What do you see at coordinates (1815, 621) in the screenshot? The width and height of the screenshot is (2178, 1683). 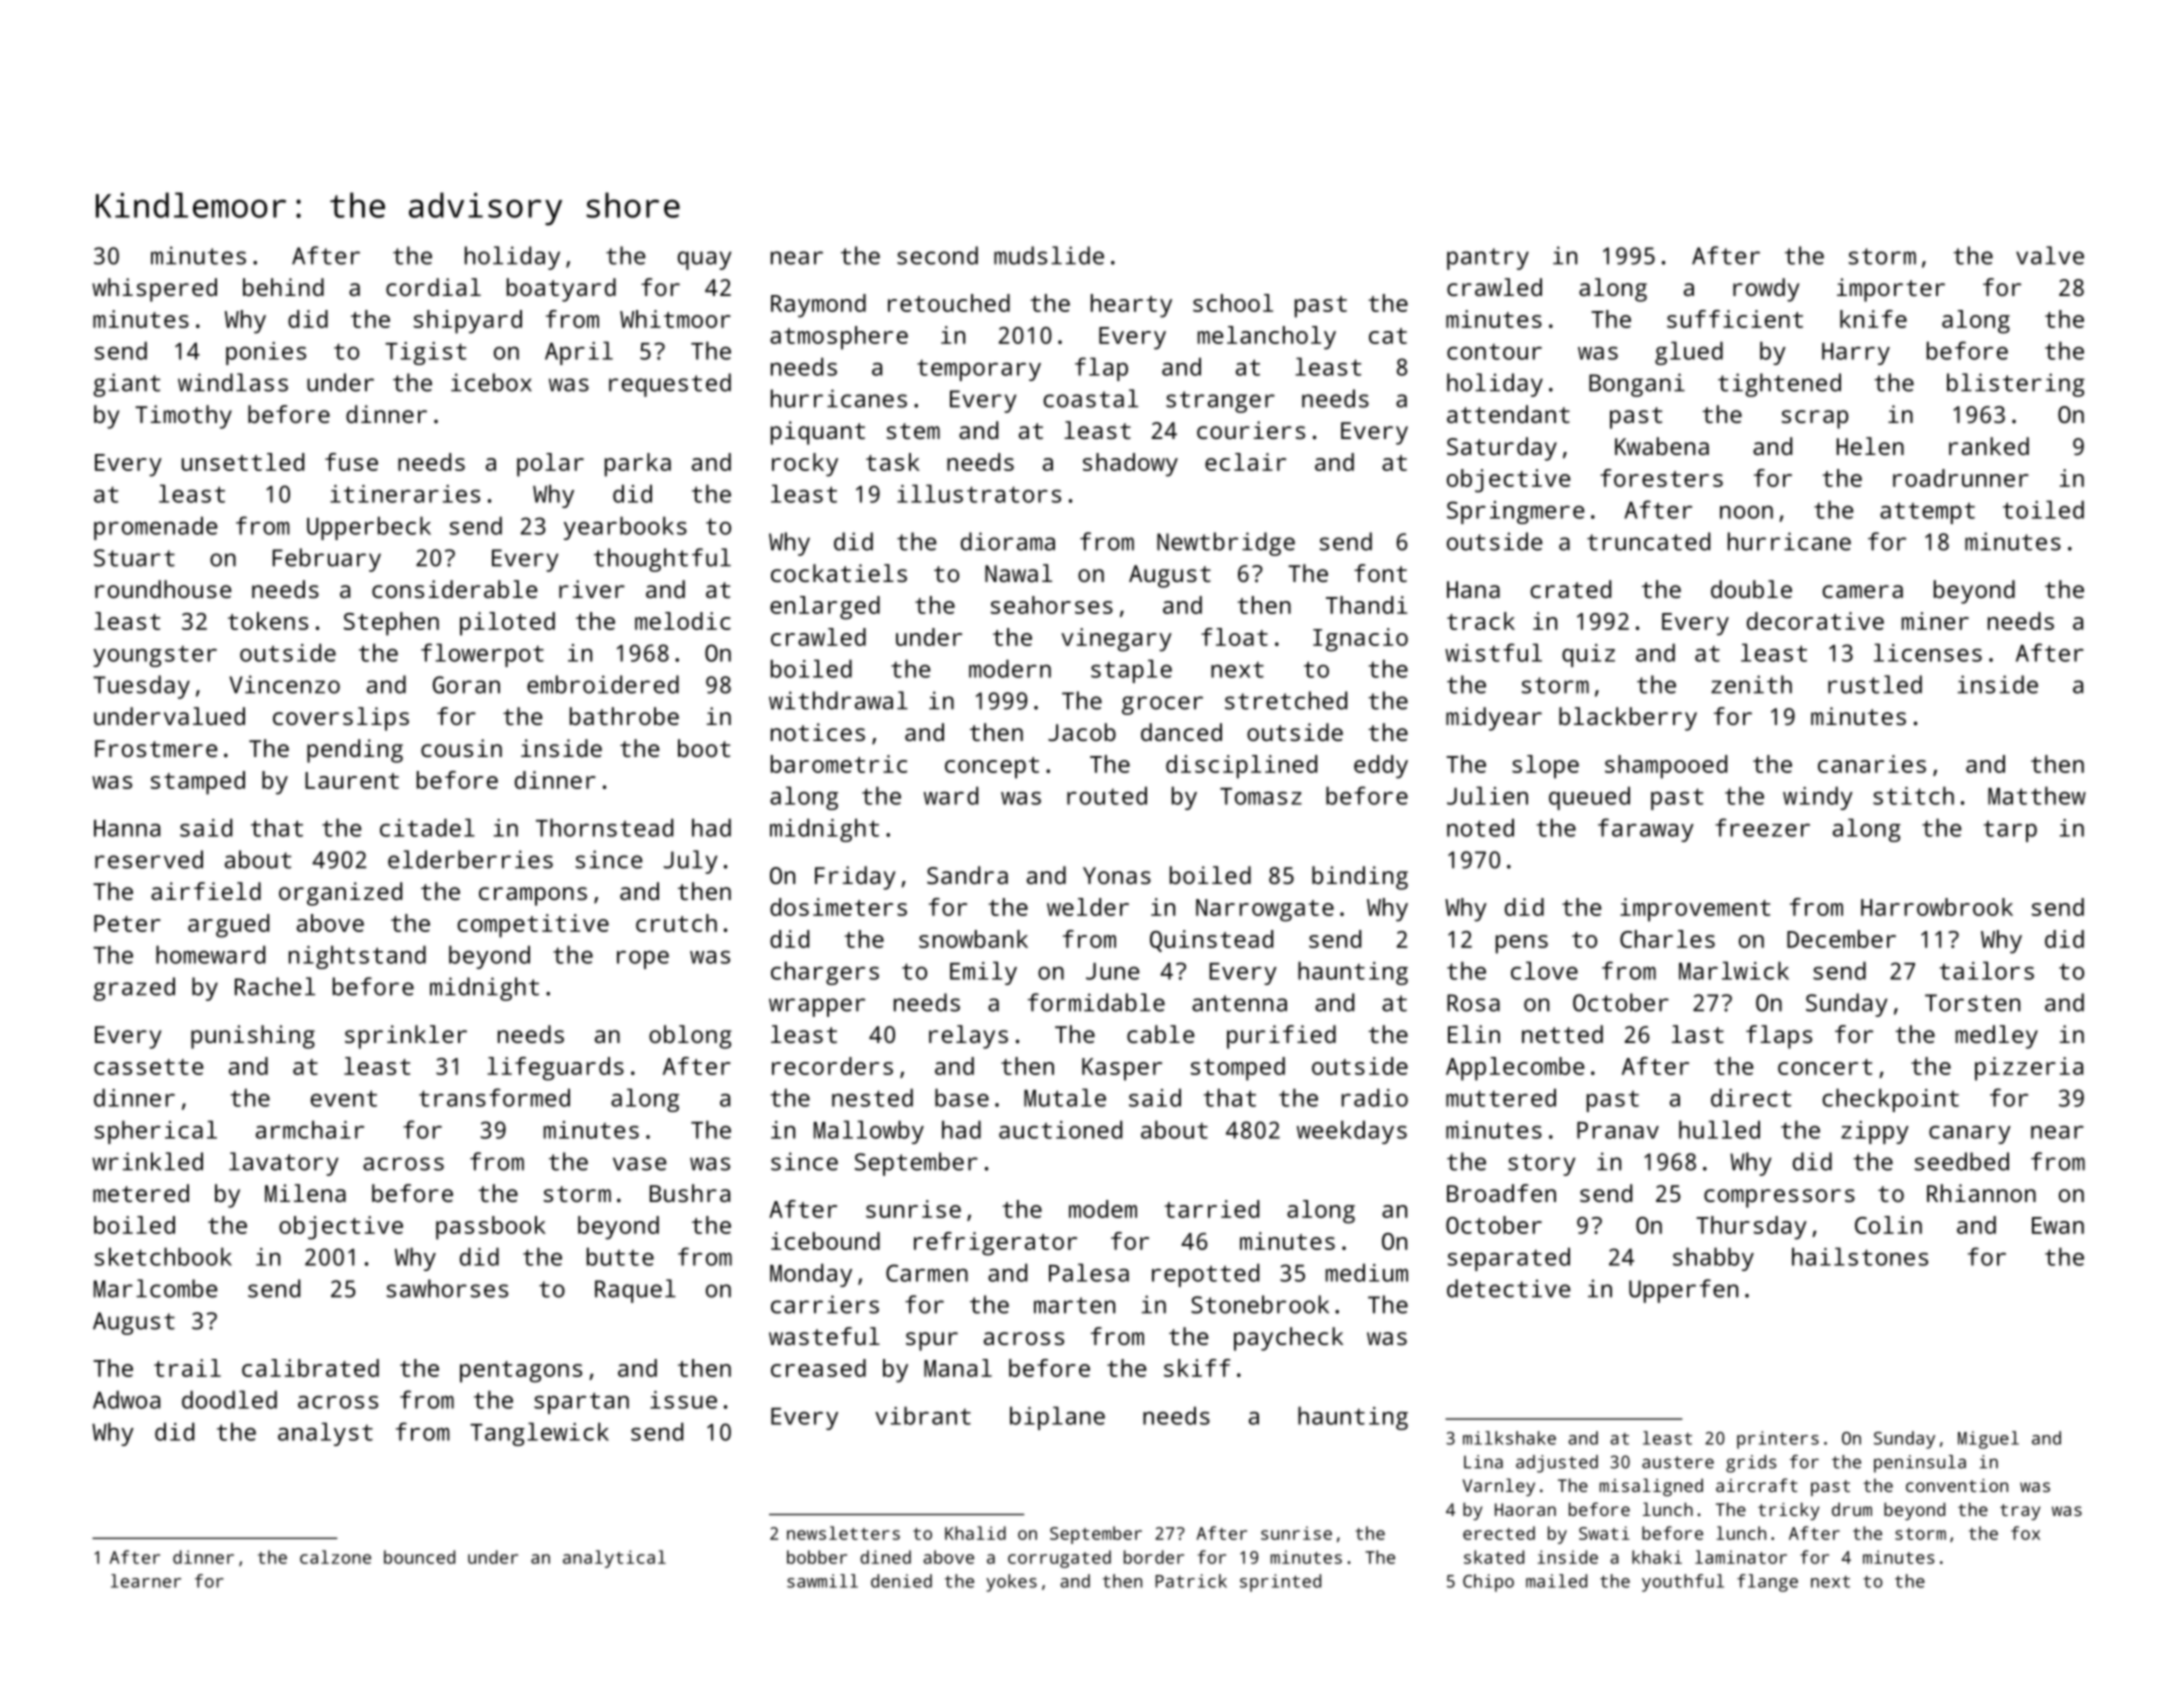 I see `decorative` at bounding box center [1815, 621].
